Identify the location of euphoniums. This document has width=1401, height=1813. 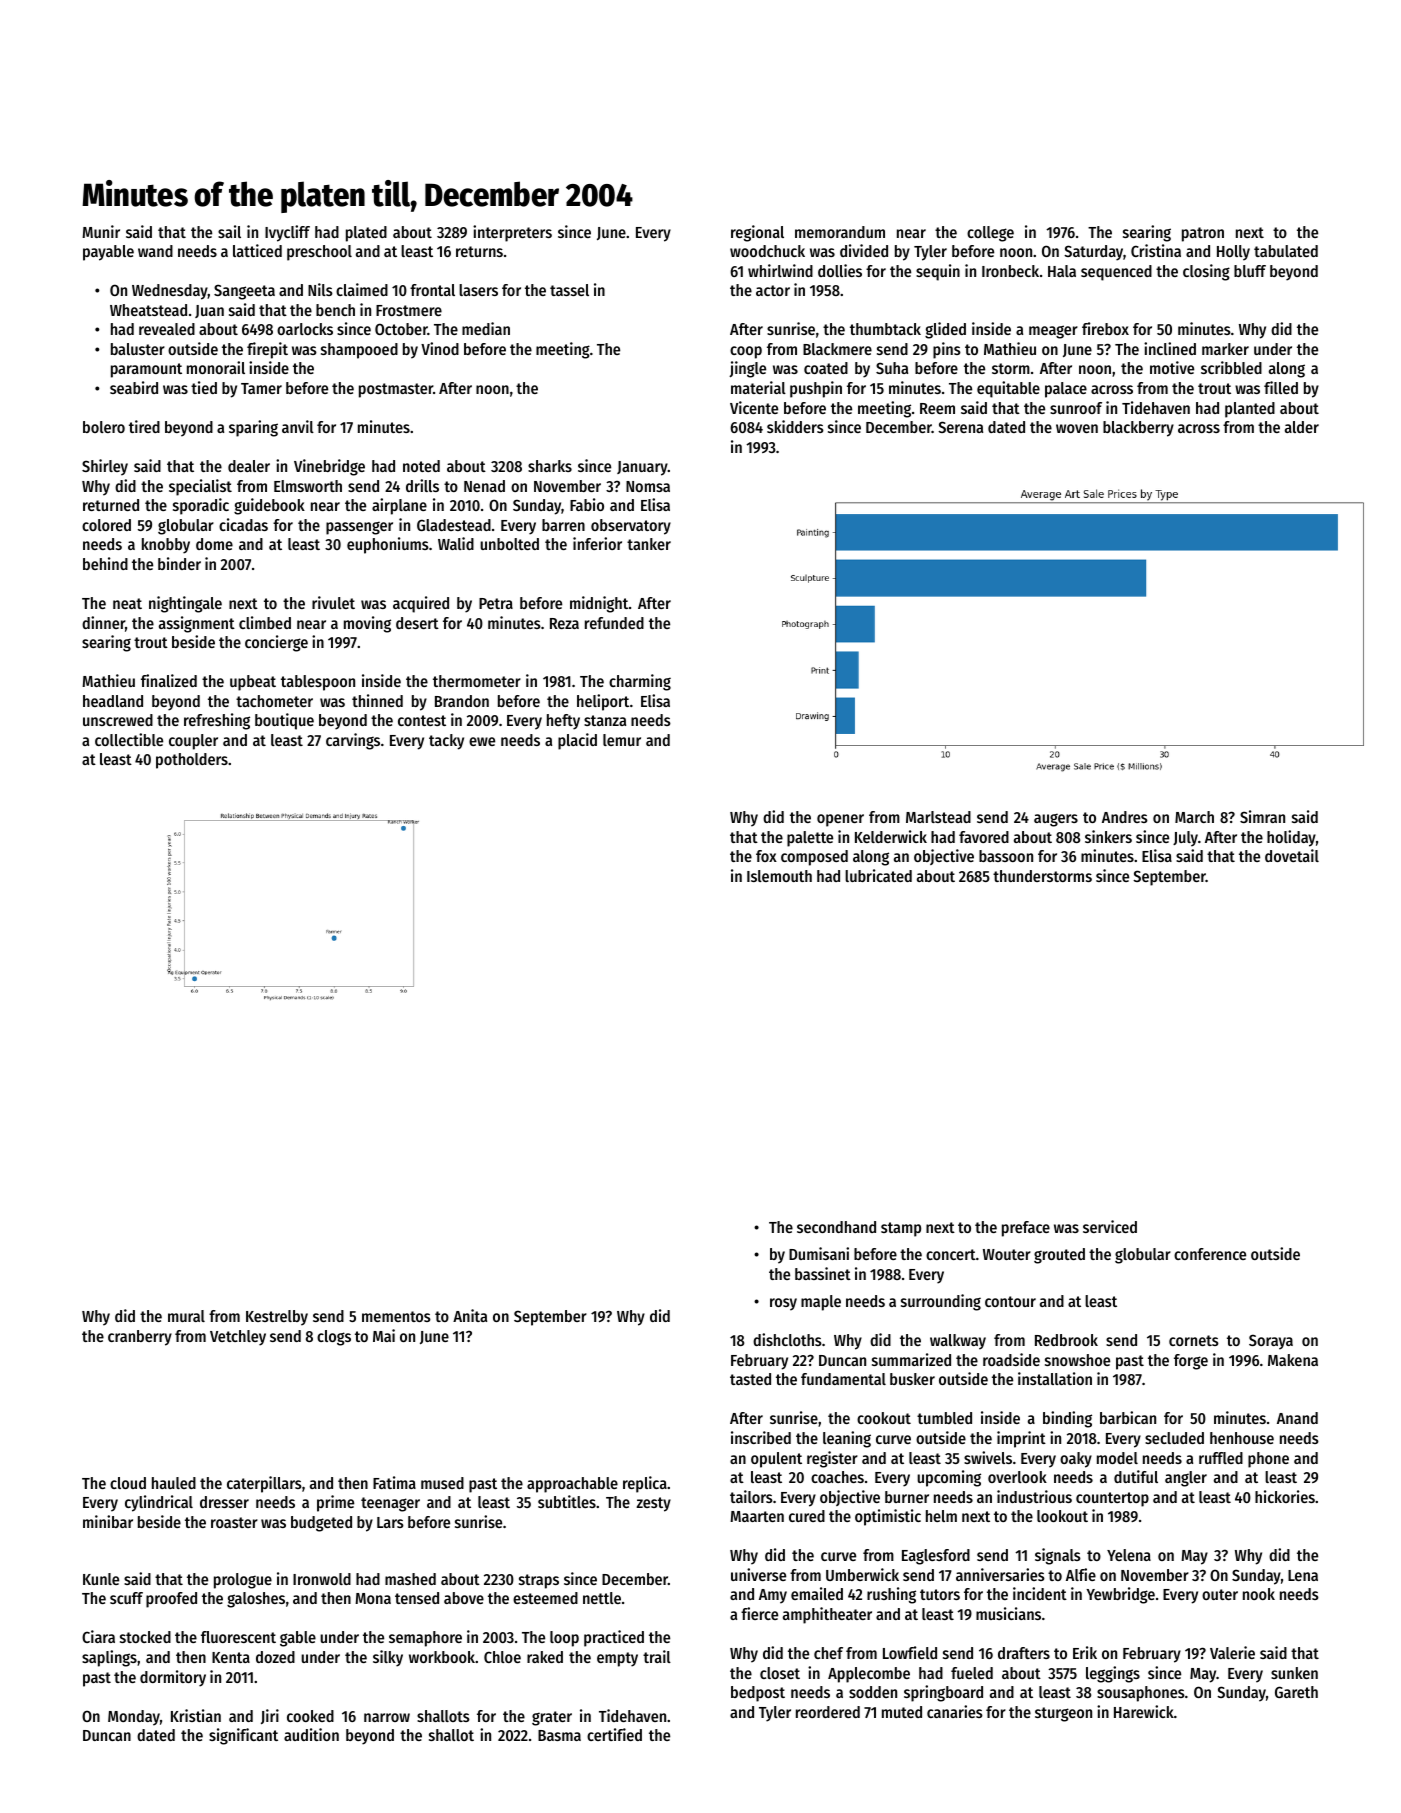
(388, 545).
